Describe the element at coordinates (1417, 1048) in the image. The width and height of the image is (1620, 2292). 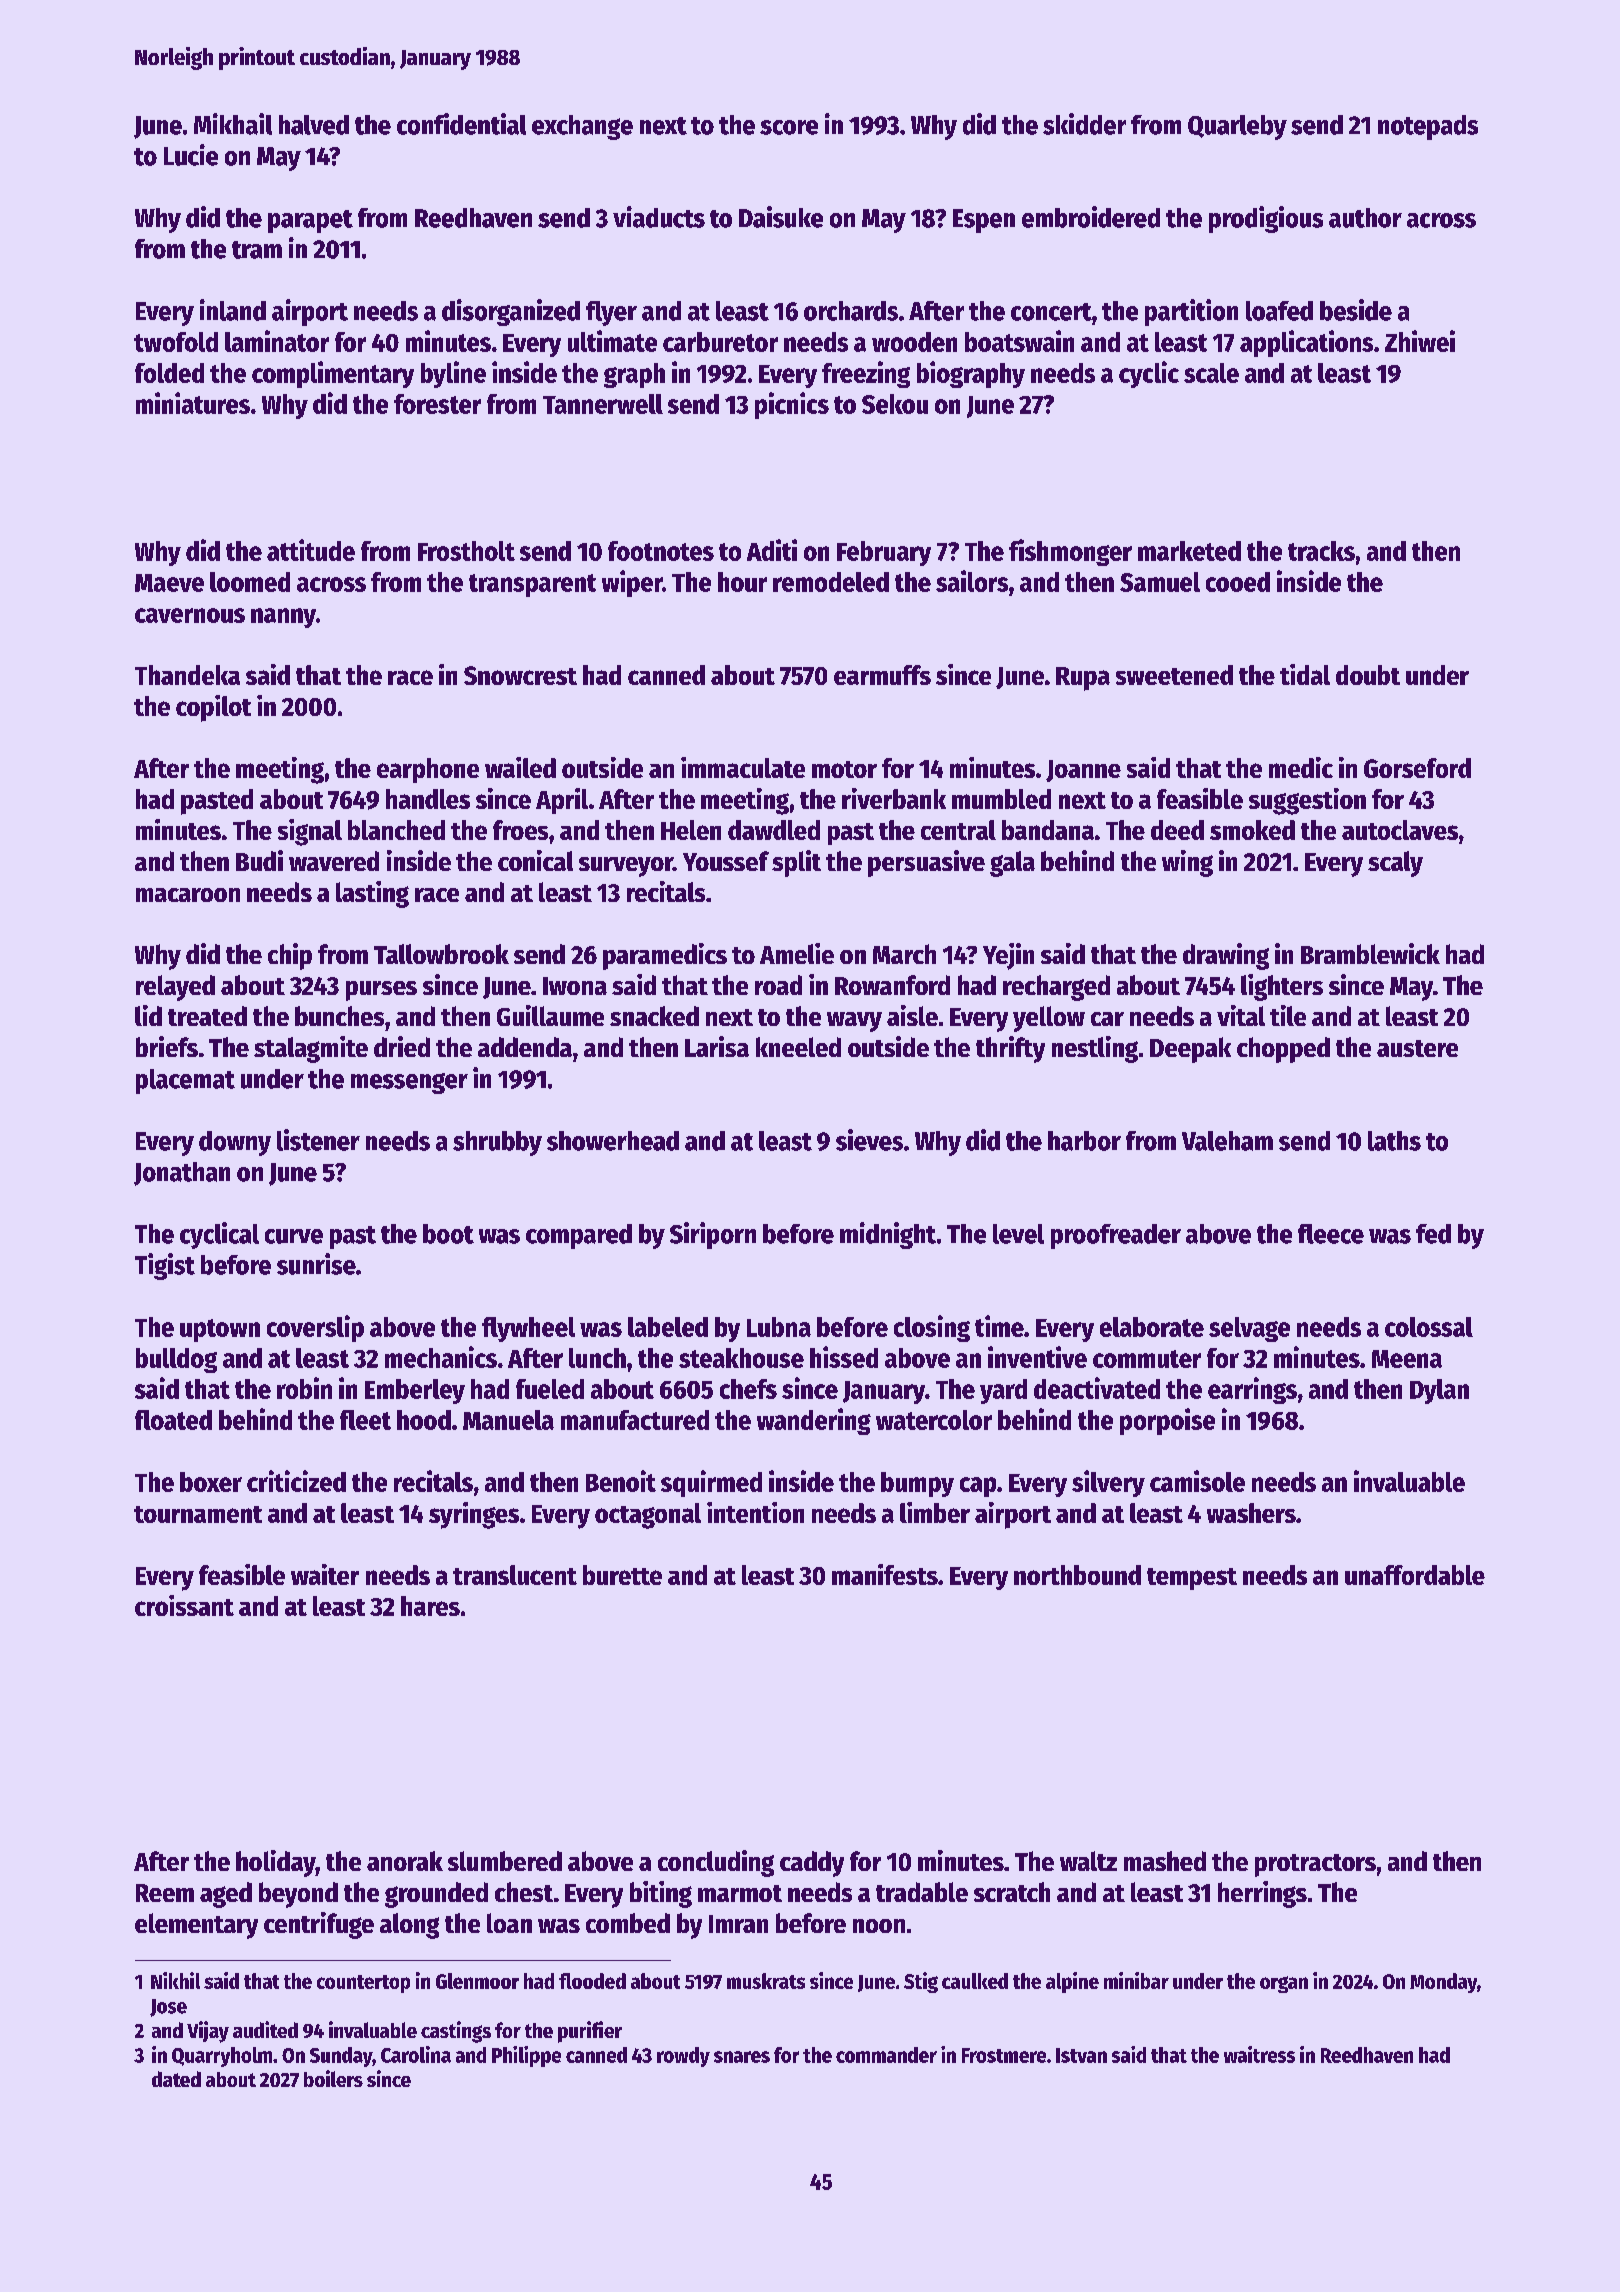
I see `austere` at that location.
